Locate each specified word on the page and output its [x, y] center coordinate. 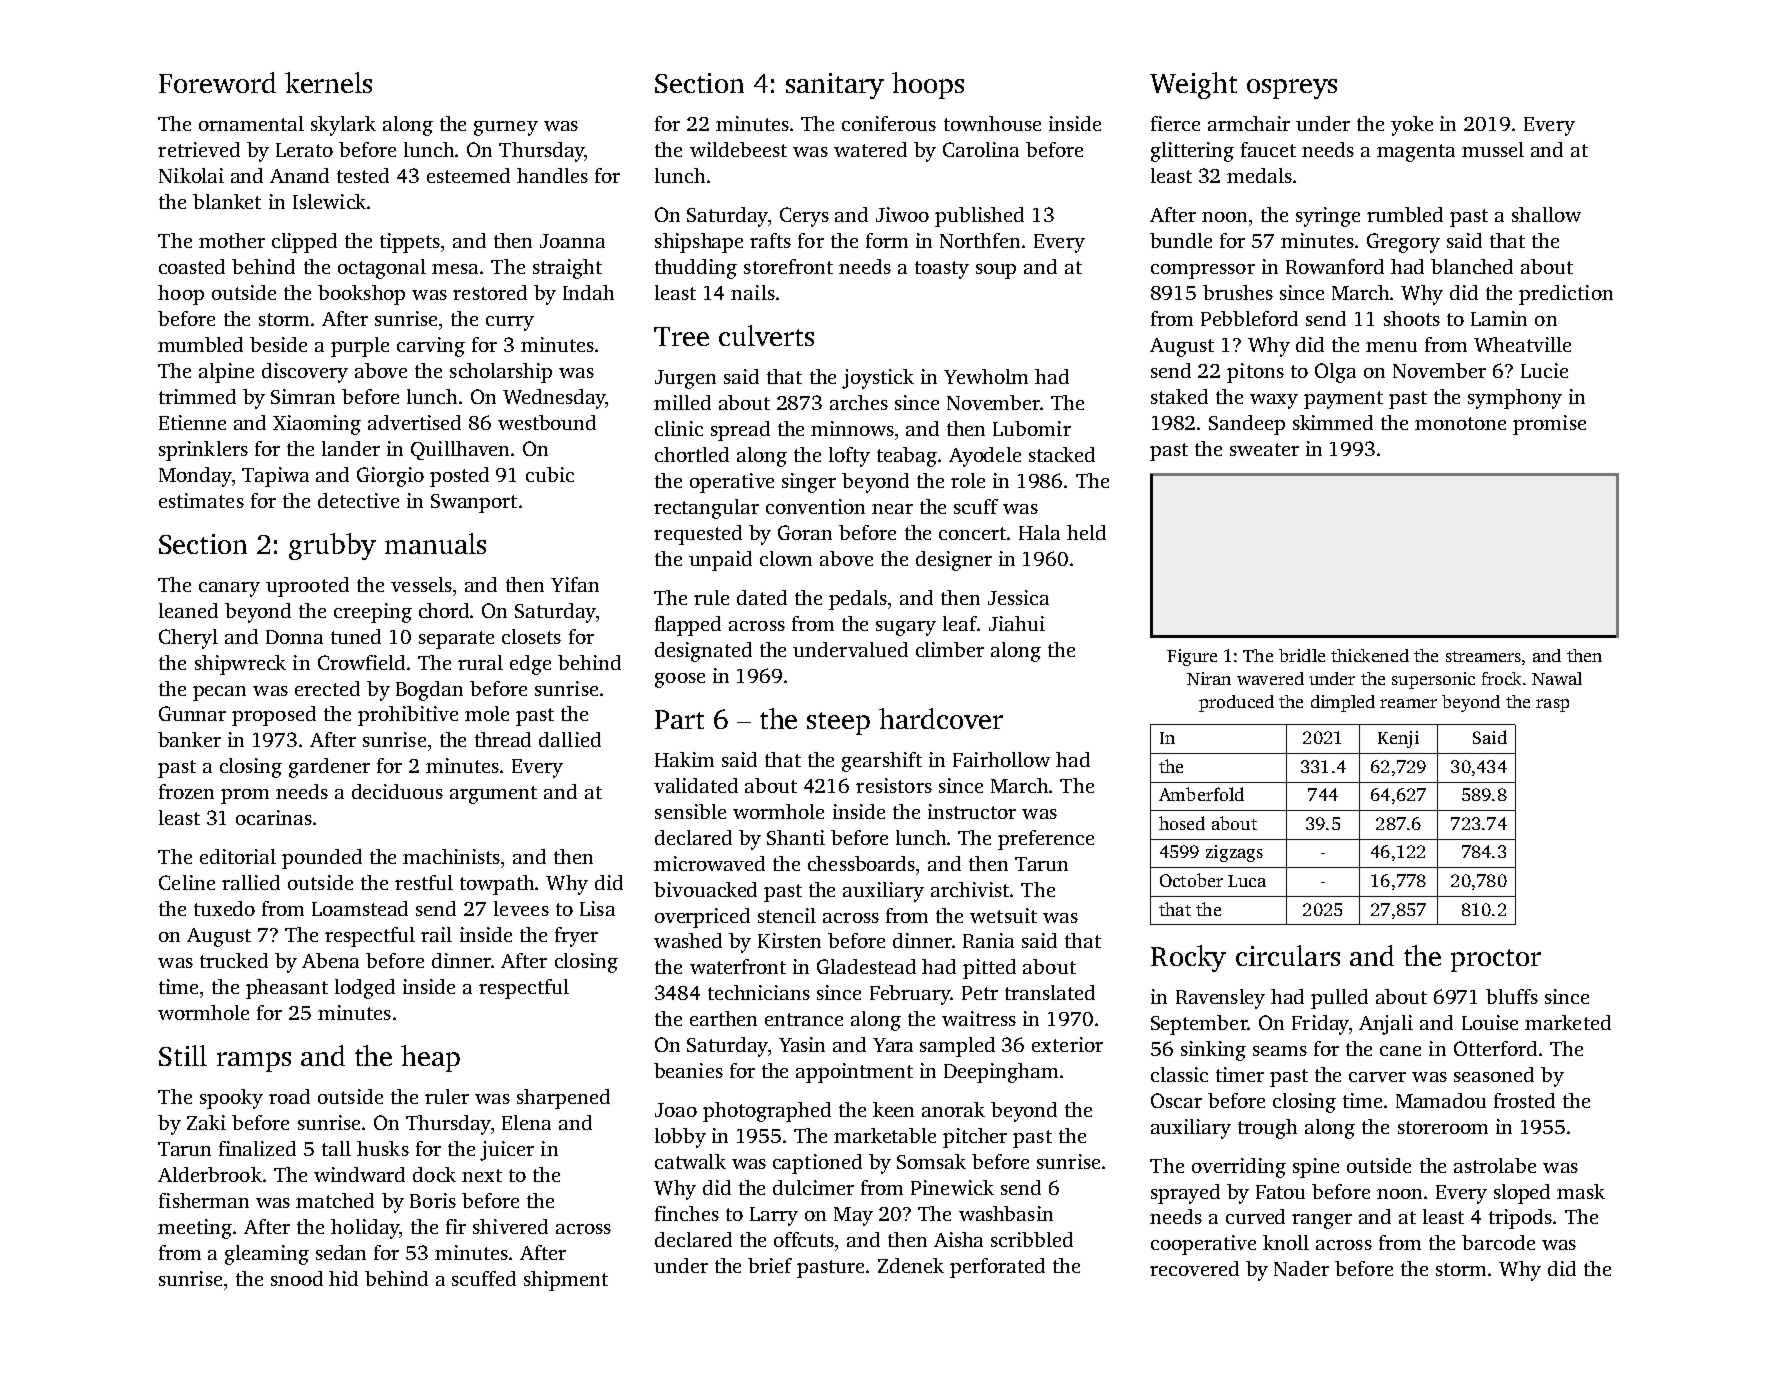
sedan [341, 1252]
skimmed [1333, 422]
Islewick [329, 201]
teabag [907, 457]
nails [753, 292]
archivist [970, 889]
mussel [1493, 149]
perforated [997, 1268]
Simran [303, 396]
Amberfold [1201, 794]
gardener [329, 768]
